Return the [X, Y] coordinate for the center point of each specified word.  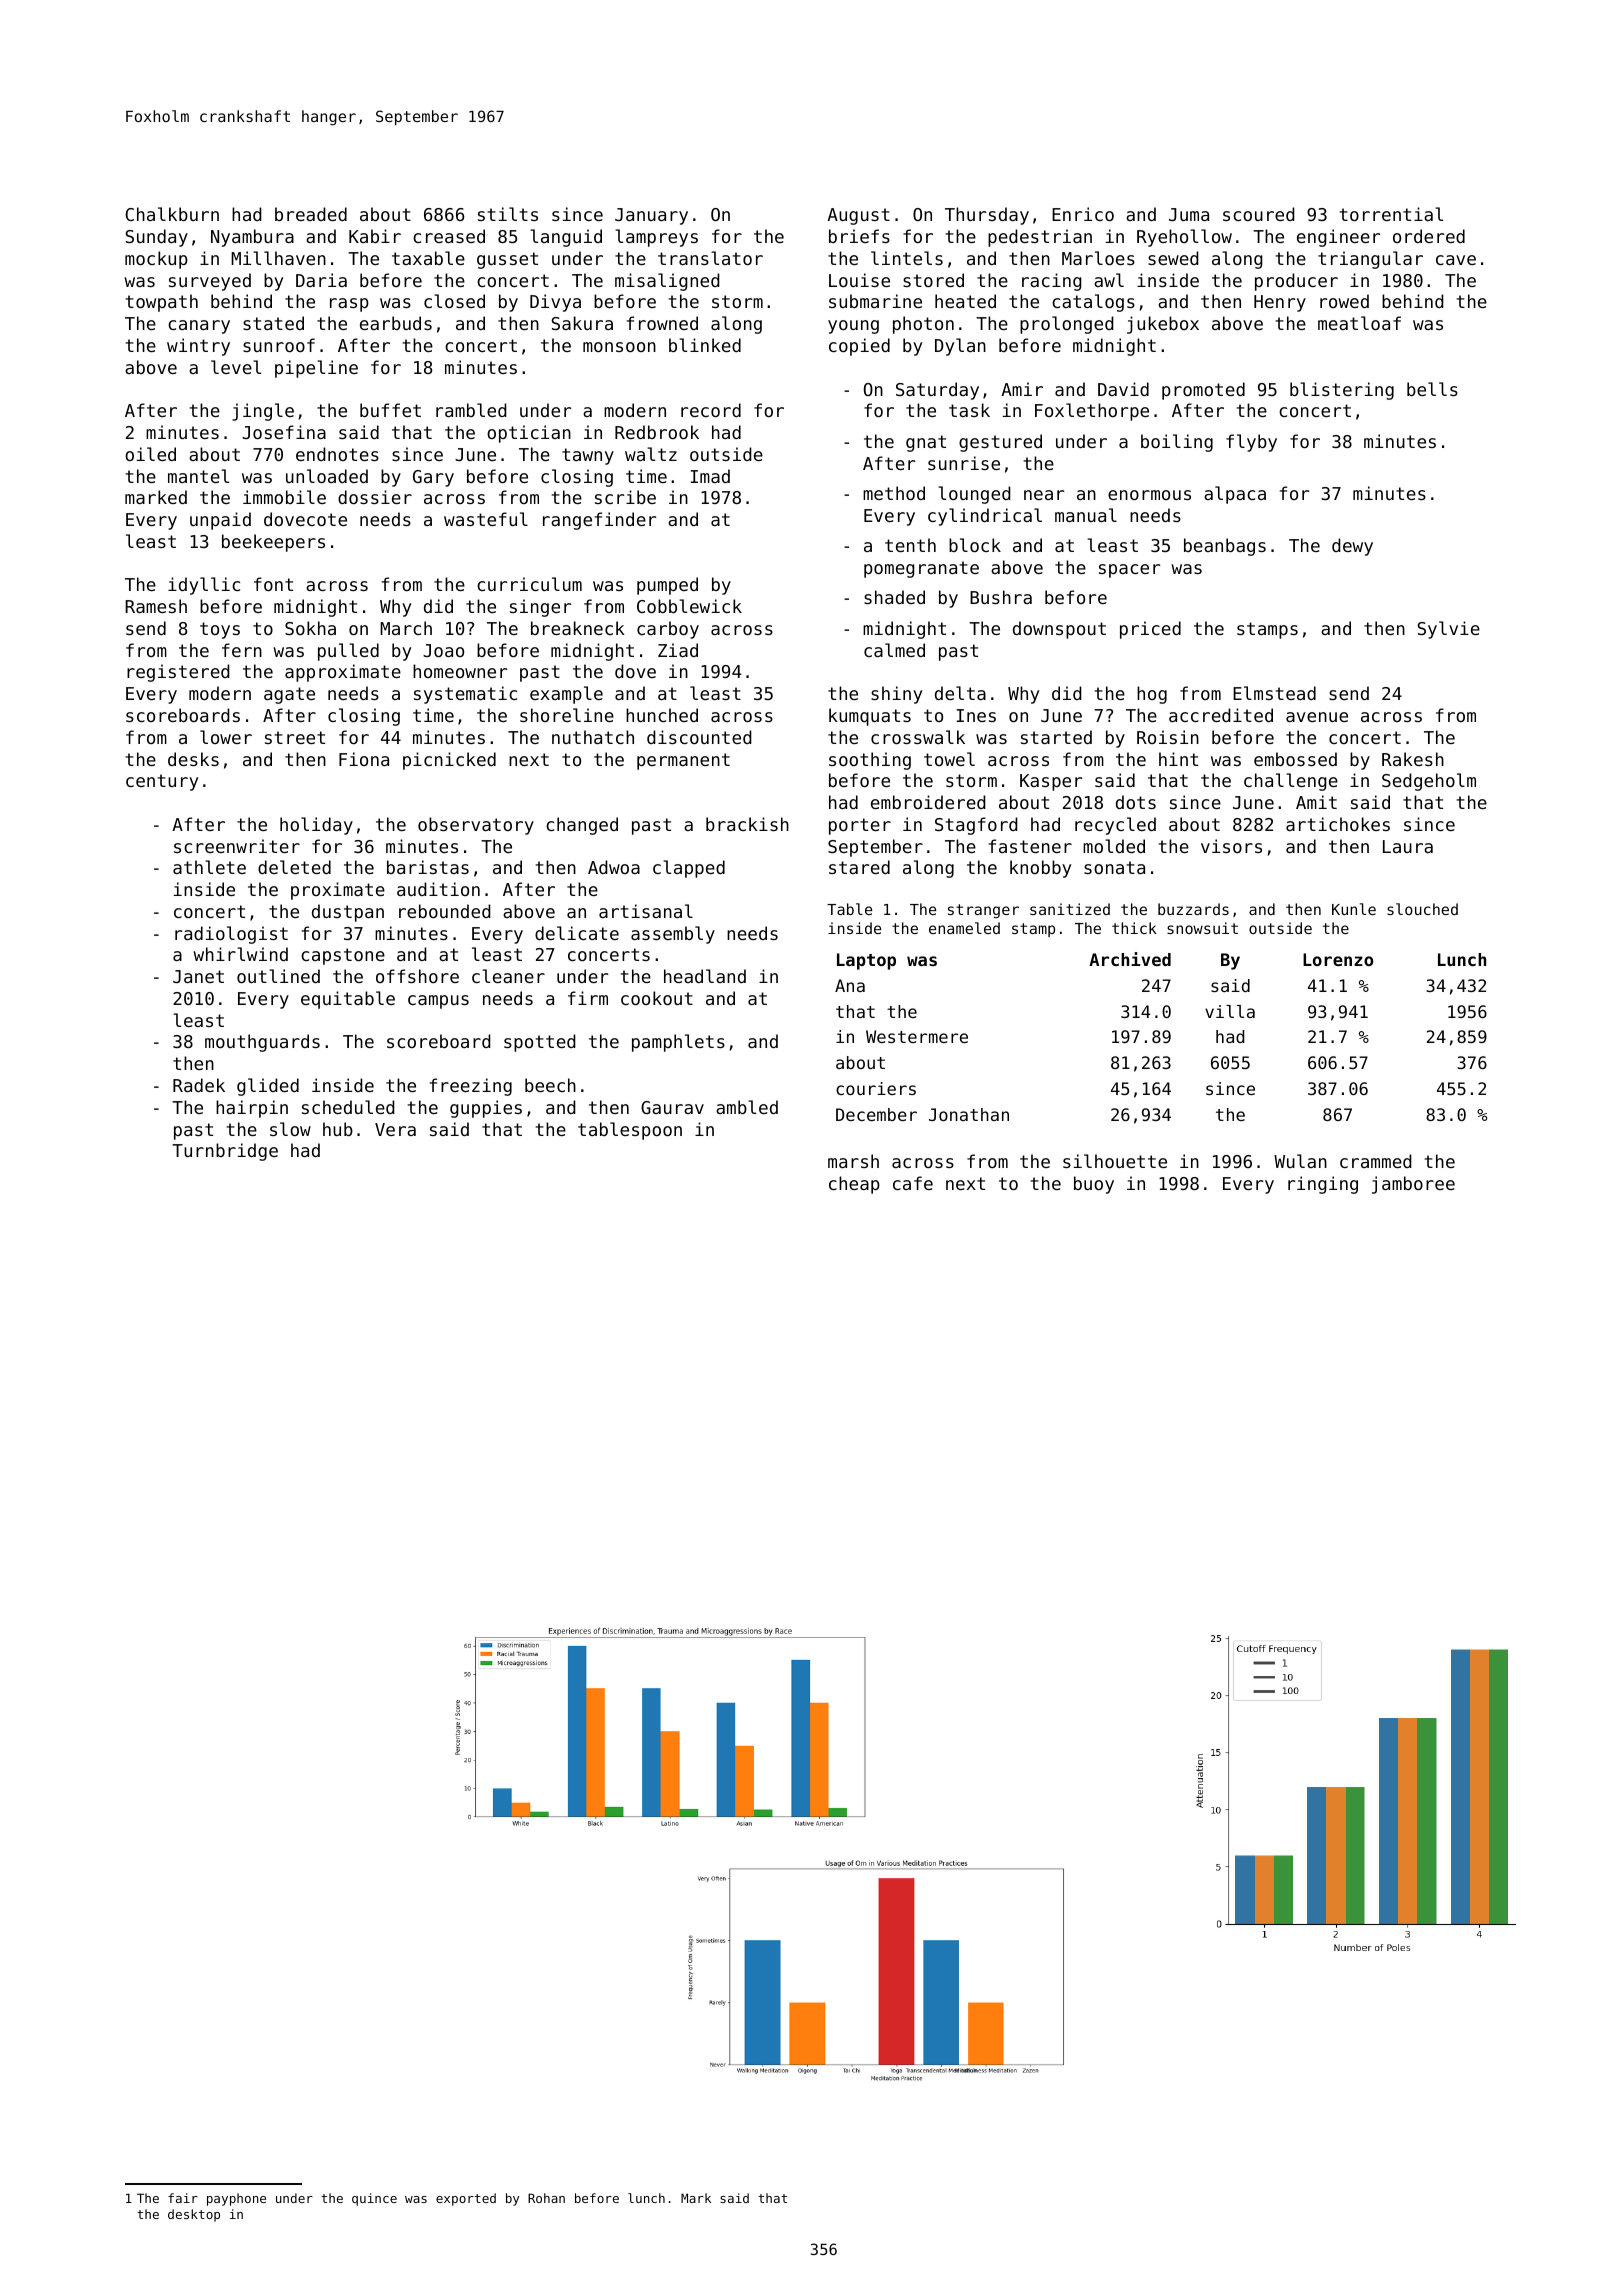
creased [449, 236]
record [711, 410]
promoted [1203, 391]
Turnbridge [225, 1152]
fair [183, 2198]
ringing [1323, 1185]
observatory [476, 826]
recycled [1115, 826]
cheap [854, 1185]
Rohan [546, 2198]
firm [588, 998]
